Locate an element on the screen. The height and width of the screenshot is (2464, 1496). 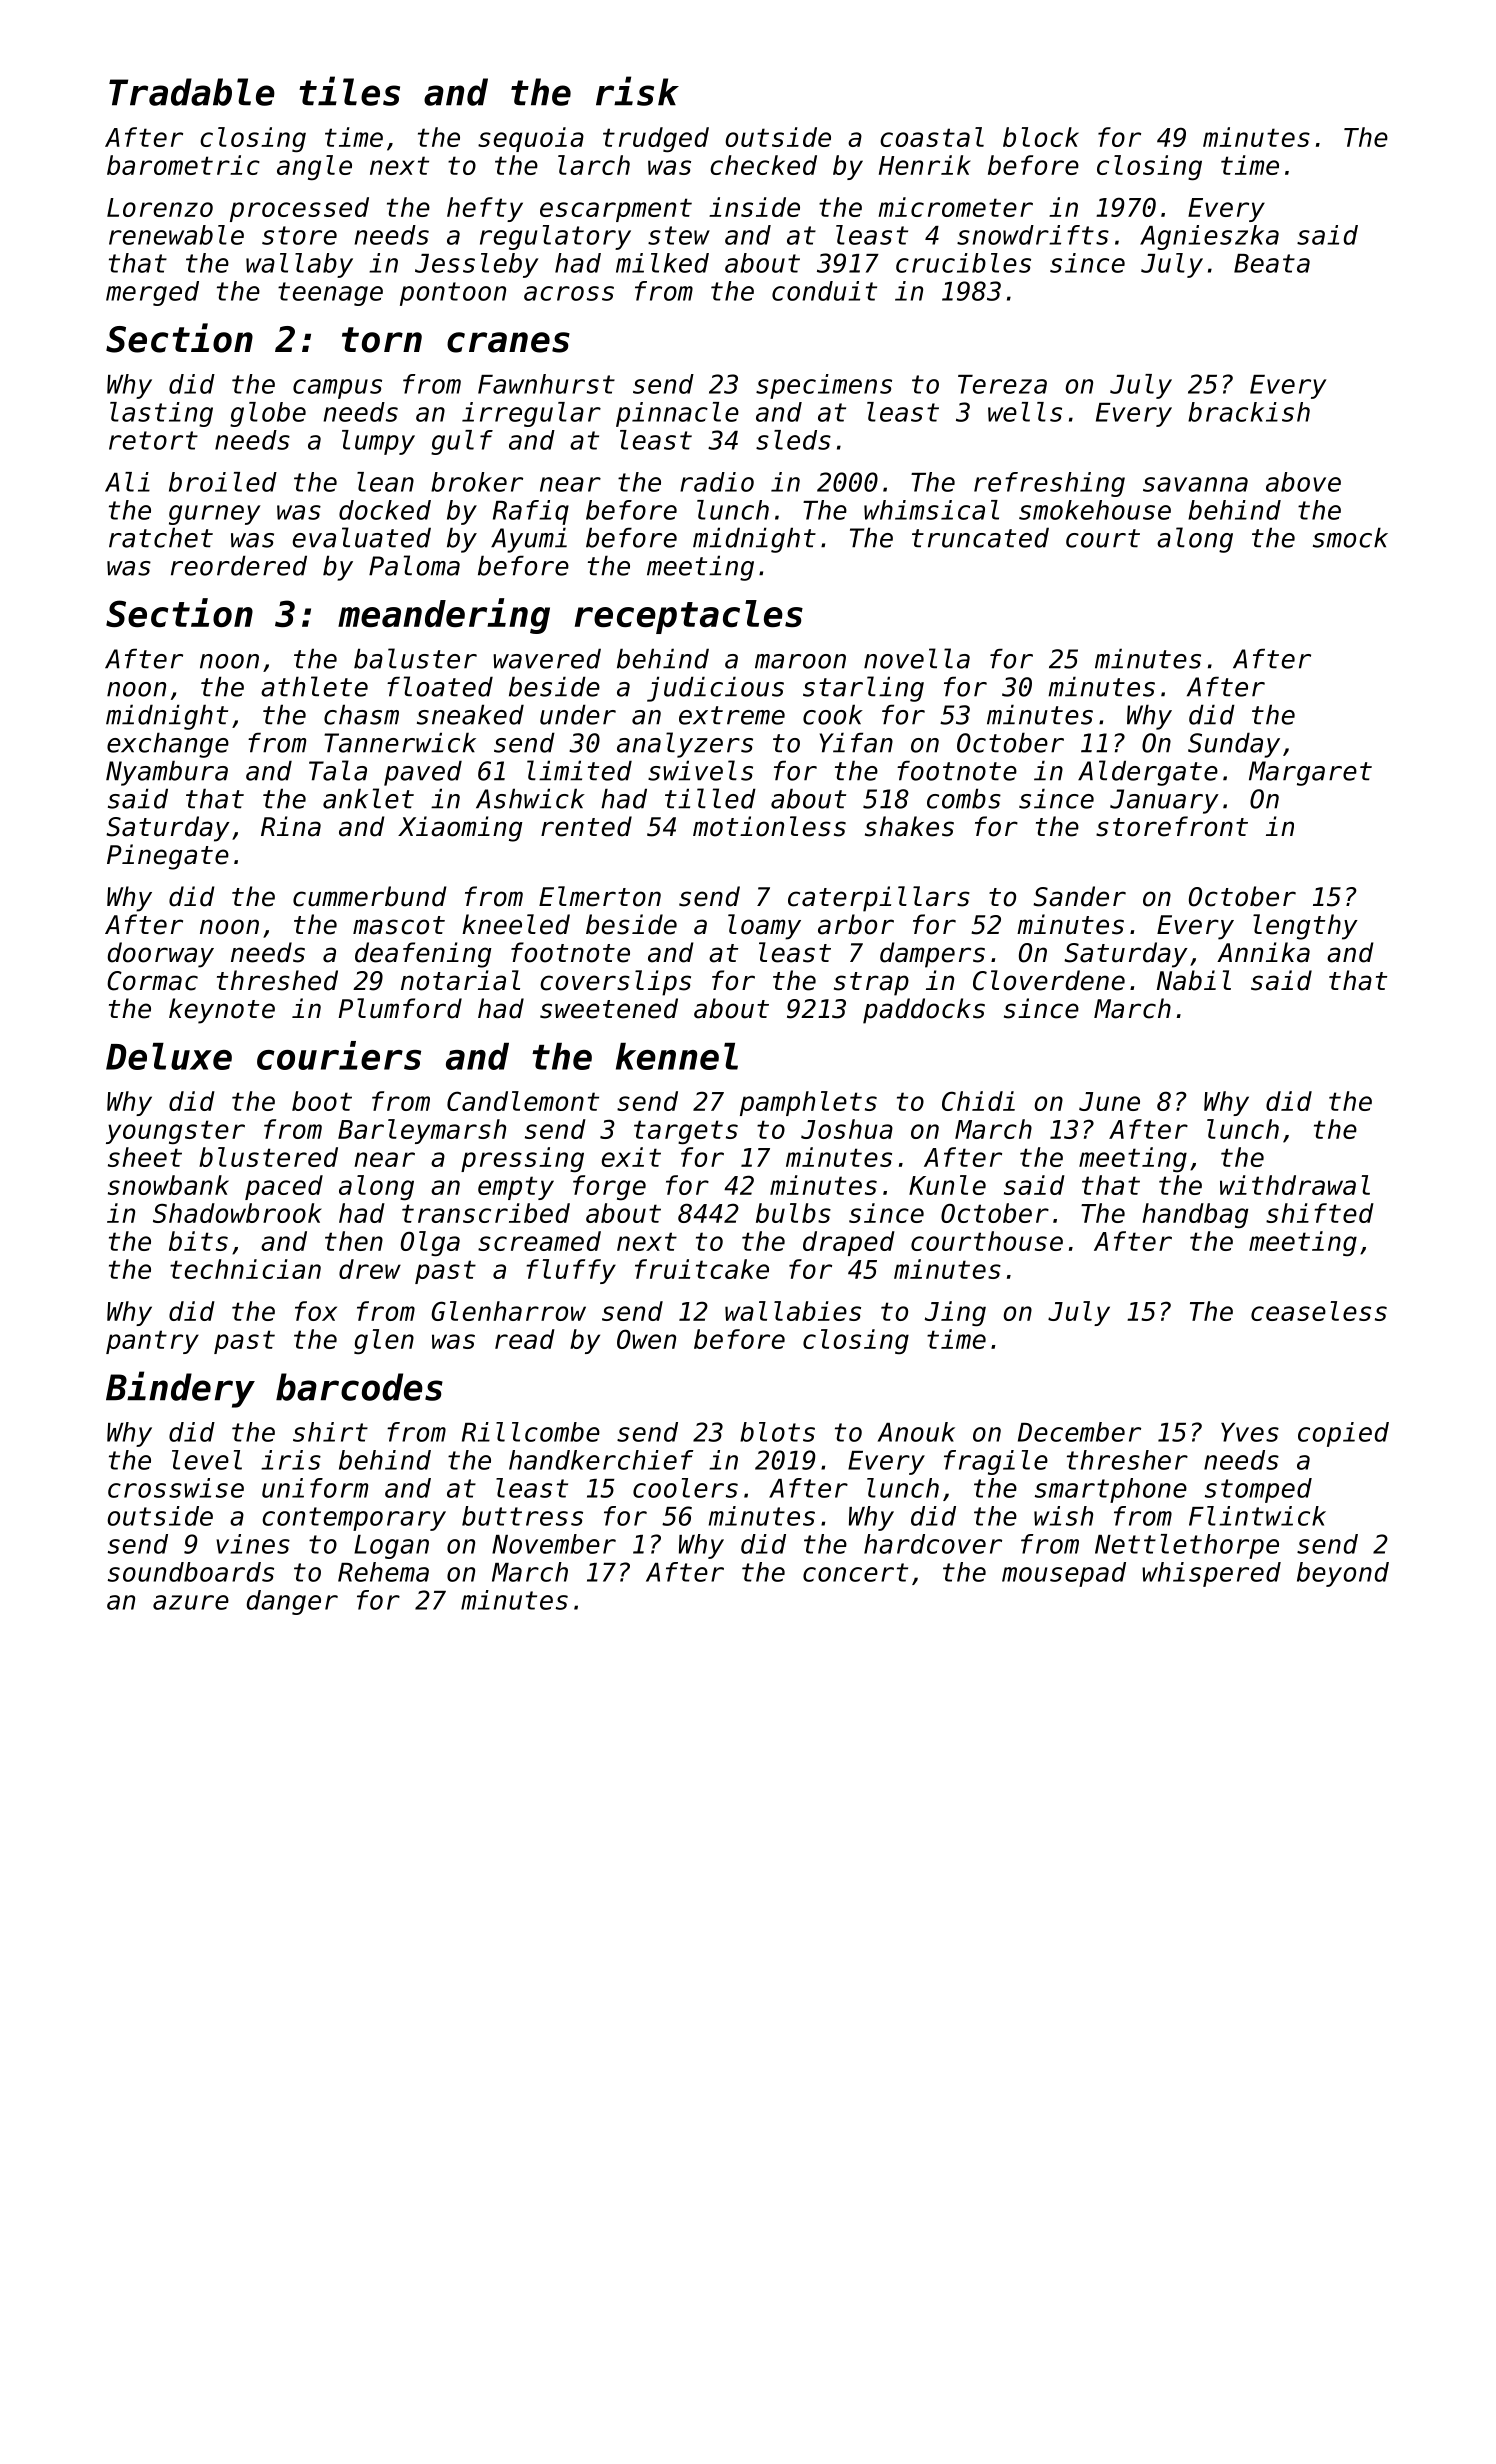
Kunle is located at coordinates (947, 1185).
